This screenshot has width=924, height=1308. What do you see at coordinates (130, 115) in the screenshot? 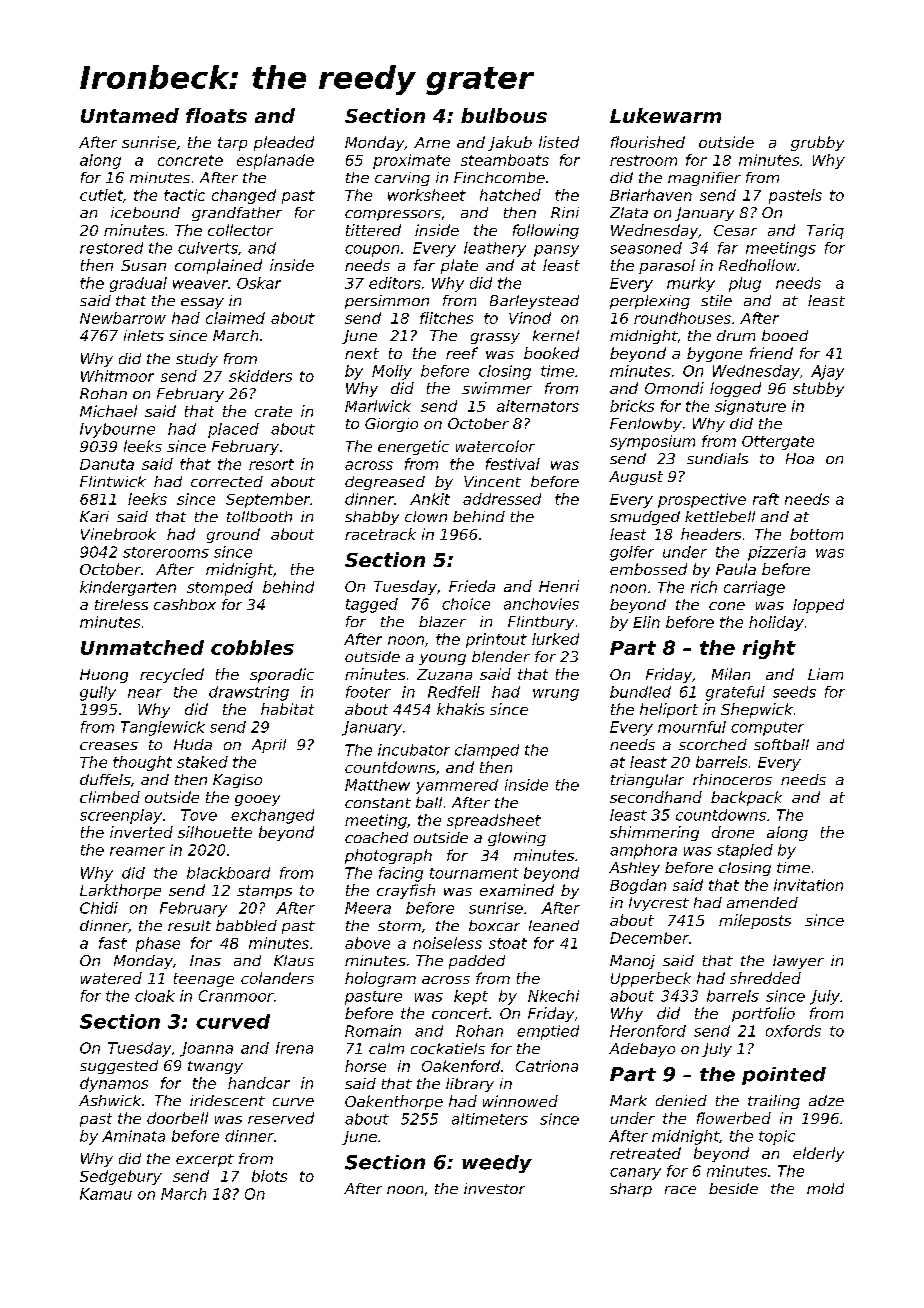
I see `Untamed` at bounding box center [130, 115].
